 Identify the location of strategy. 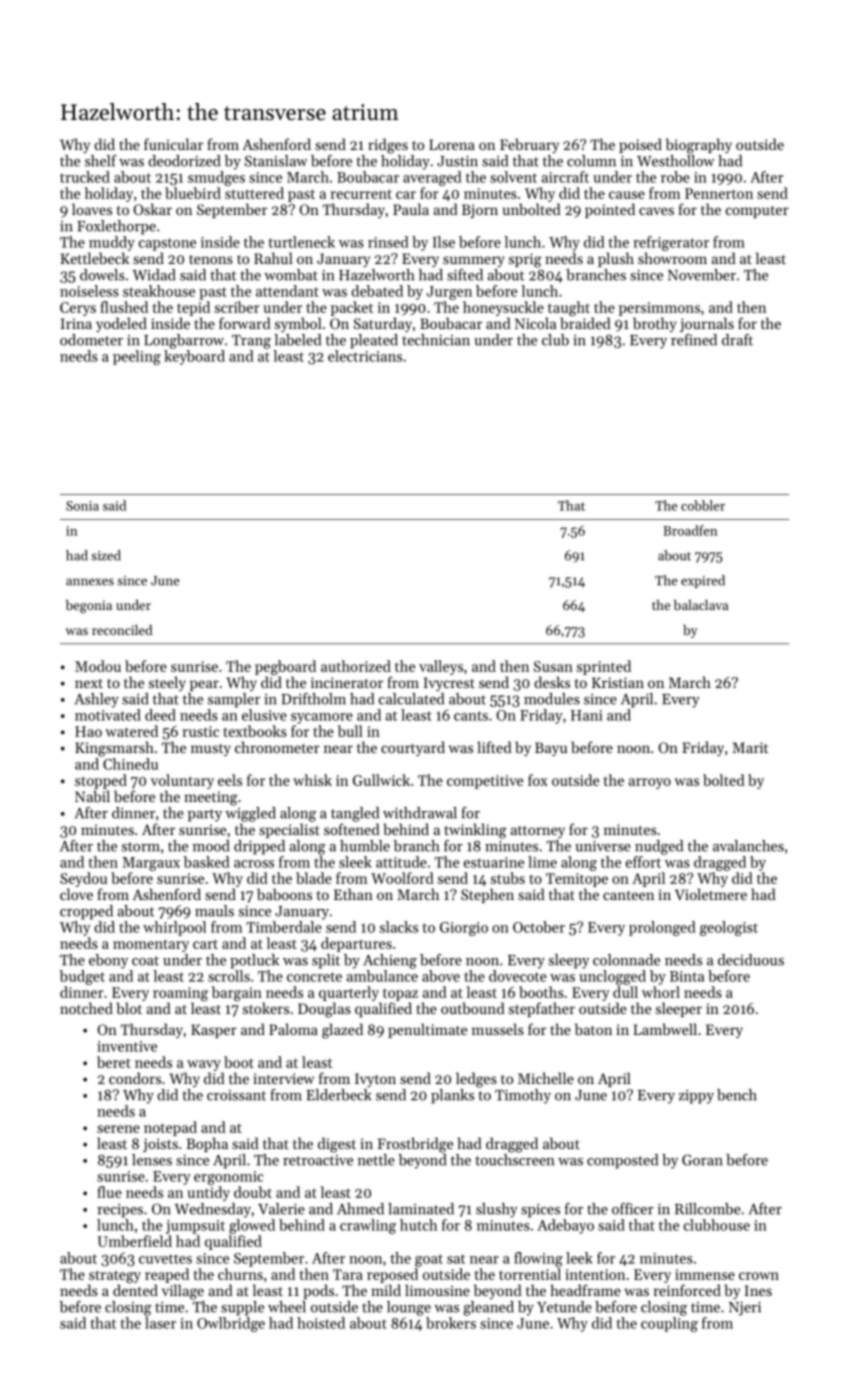
(115, 1276).
